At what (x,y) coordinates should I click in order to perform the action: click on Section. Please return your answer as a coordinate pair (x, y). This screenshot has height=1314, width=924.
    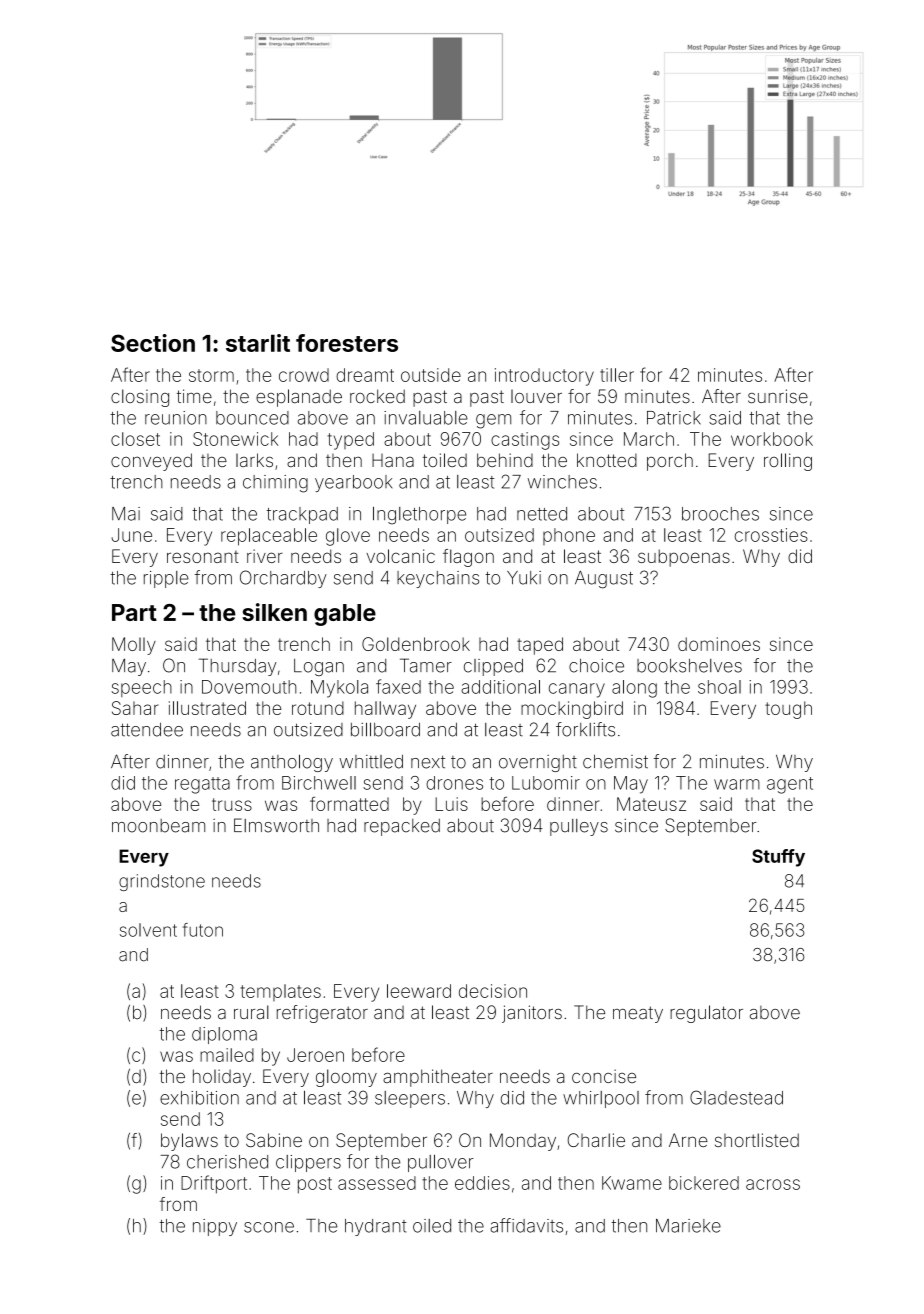
    Looking at the image, I should click on (153, 343).
